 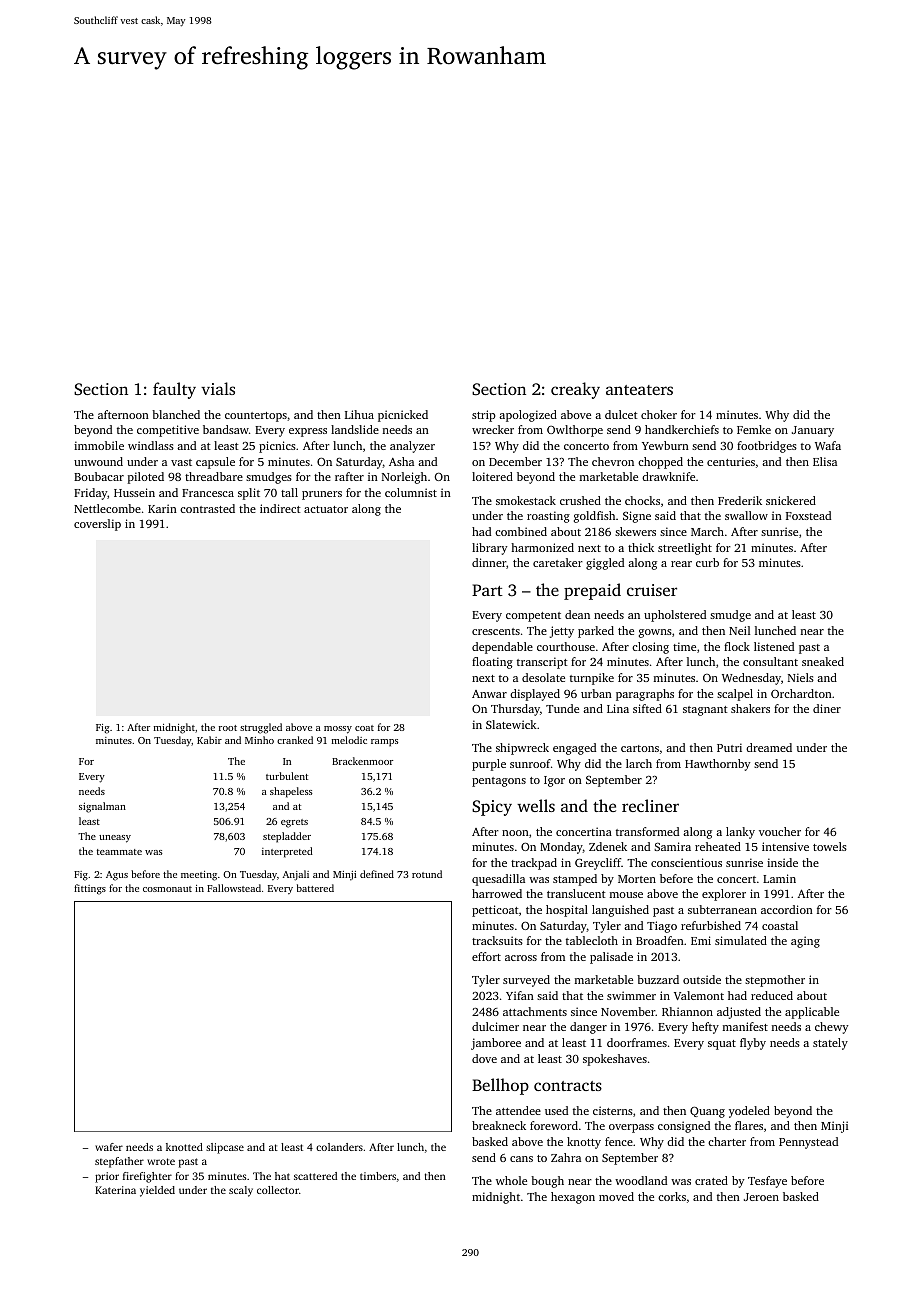 I want to click on curb, so click(x=707, y=562).
